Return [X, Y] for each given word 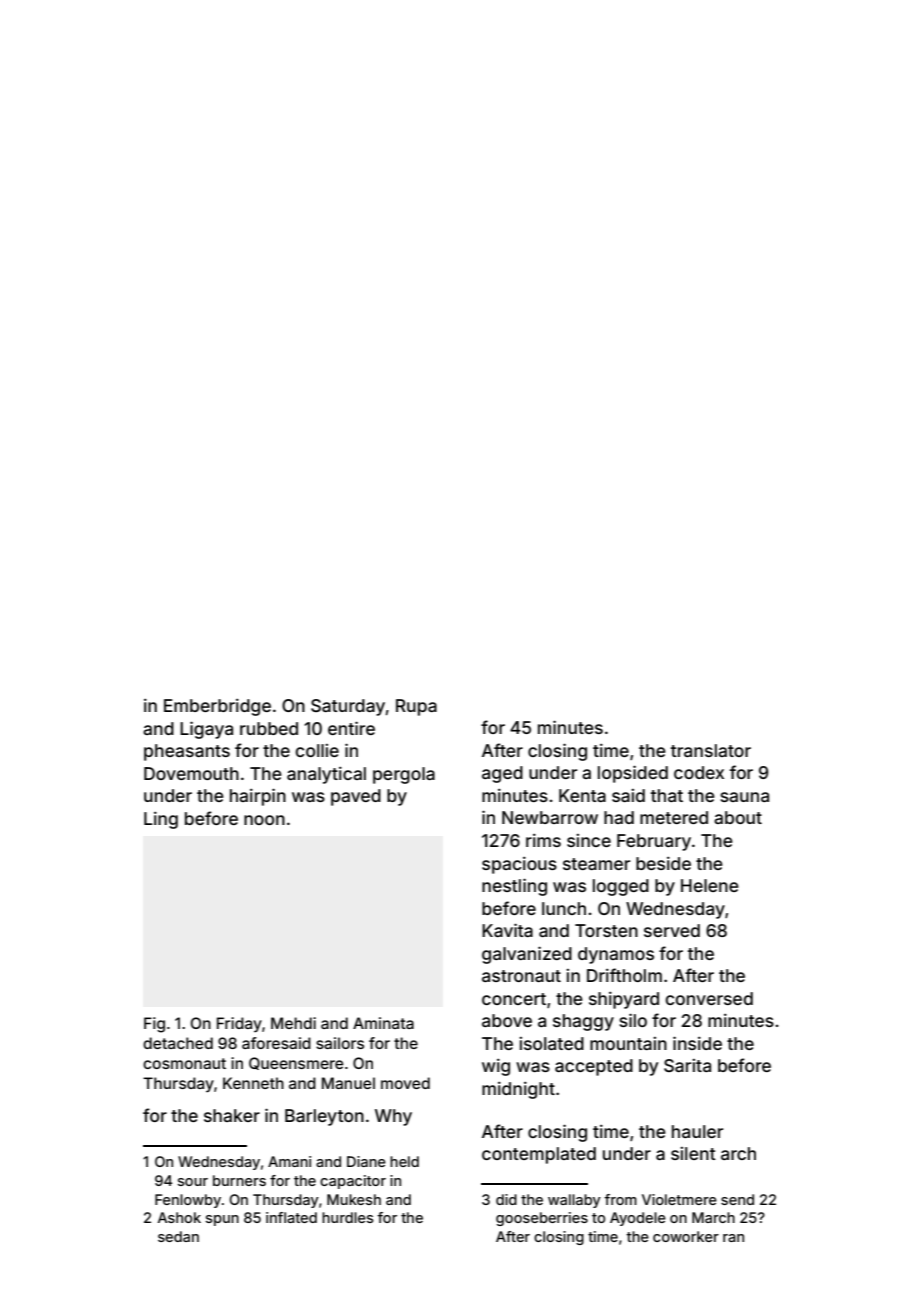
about [738, 817]
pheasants [187, 752]
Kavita [507, 930]
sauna [744, 797]
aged [502, 774]
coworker [686, 1236]
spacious [519, 865]
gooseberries [542, 1219]
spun [222, 1220]
